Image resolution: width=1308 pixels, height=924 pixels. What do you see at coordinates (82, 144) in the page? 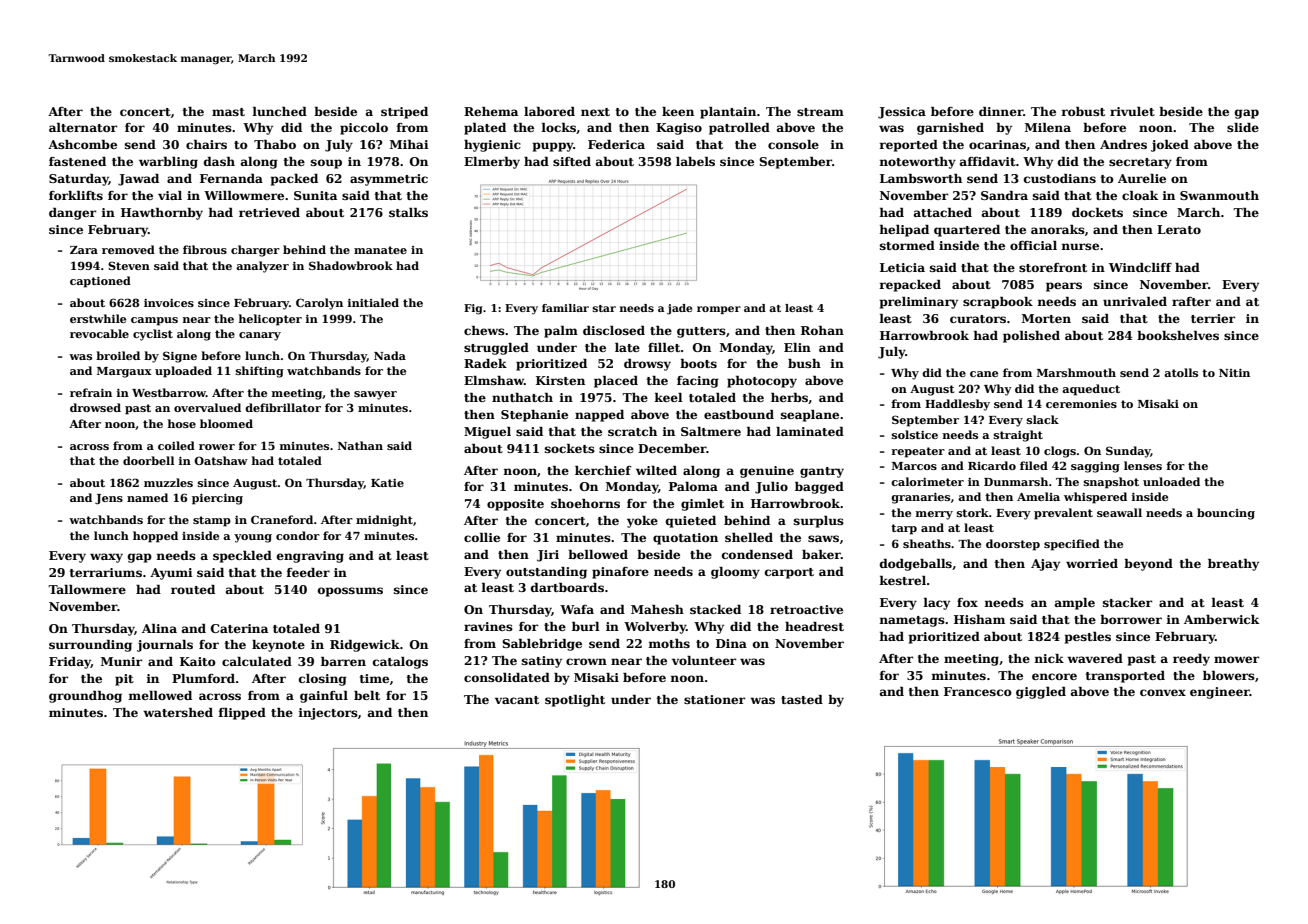
I see `Ashcombe` at bounding box center [82, 144].
